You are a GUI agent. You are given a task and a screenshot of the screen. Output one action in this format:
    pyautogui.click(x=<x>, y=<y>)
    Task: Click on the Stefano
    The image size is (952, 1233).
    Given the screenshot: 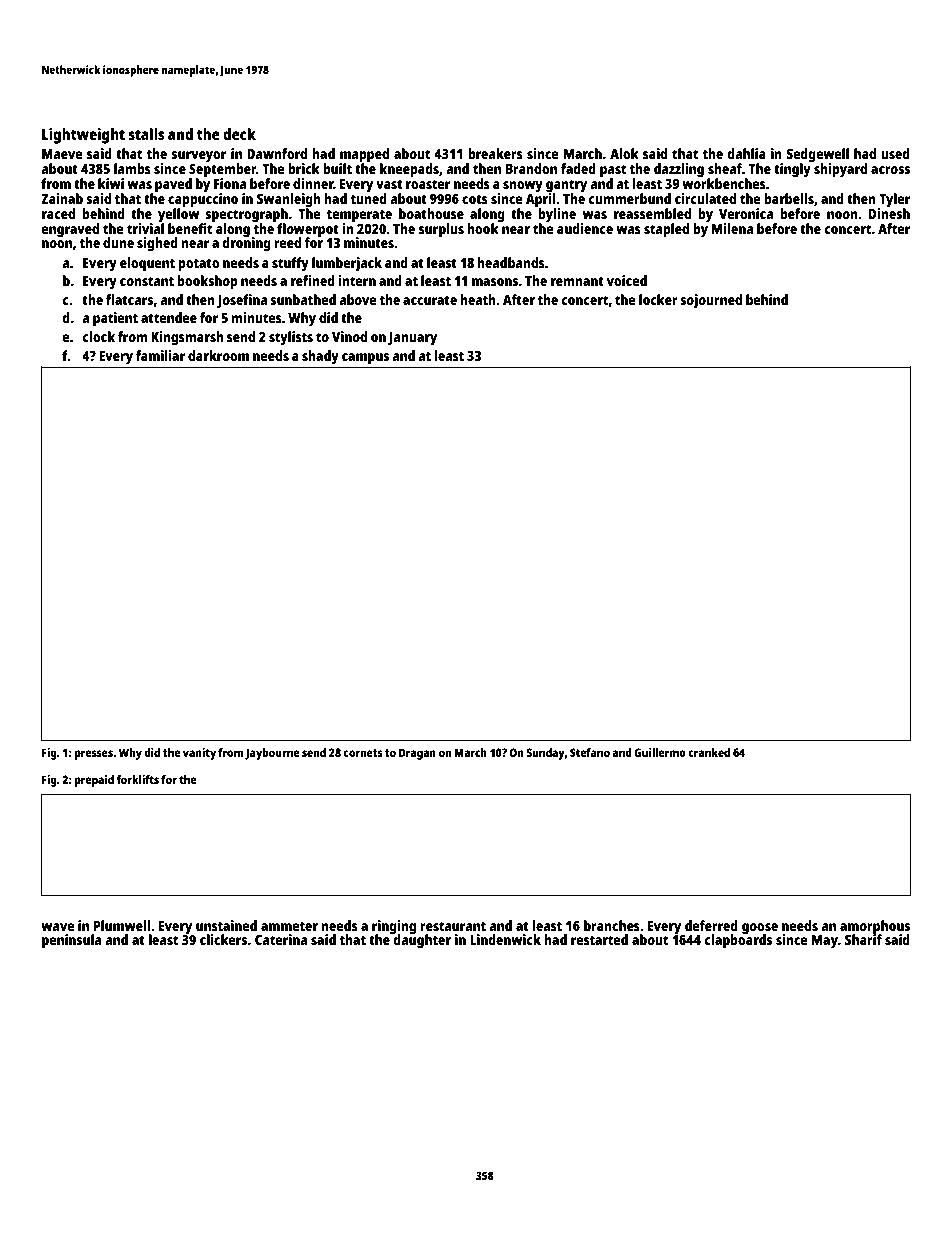 What is the action you would take?
    pyautogui.click(x=590, y=752)
